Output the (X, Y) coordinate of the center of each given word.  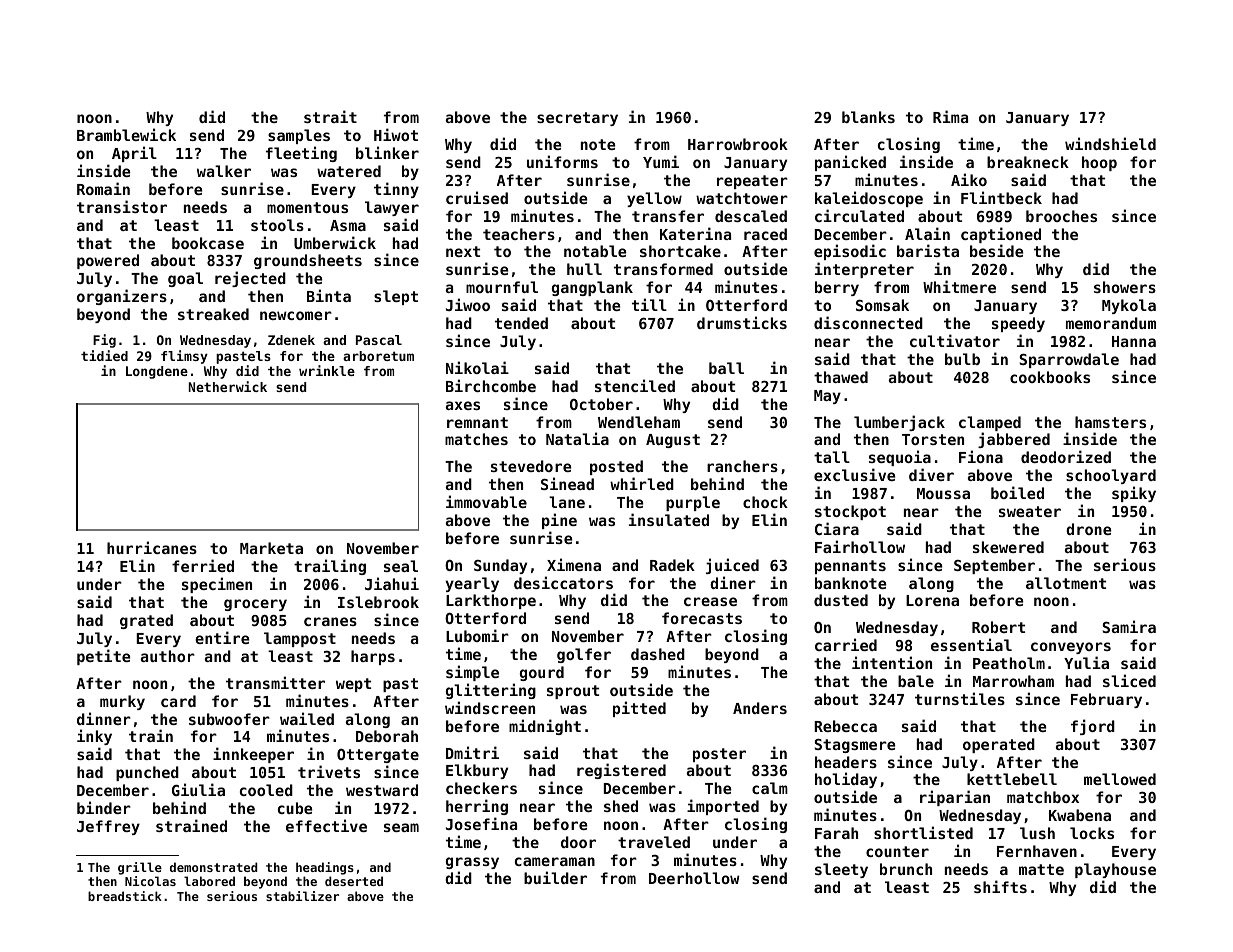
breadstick (125, 896)
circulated (859, 215)
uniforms (562, 161)
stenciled (635, 385)
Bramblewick (126, 134)
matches (476, 439)
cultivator (955, 340)
